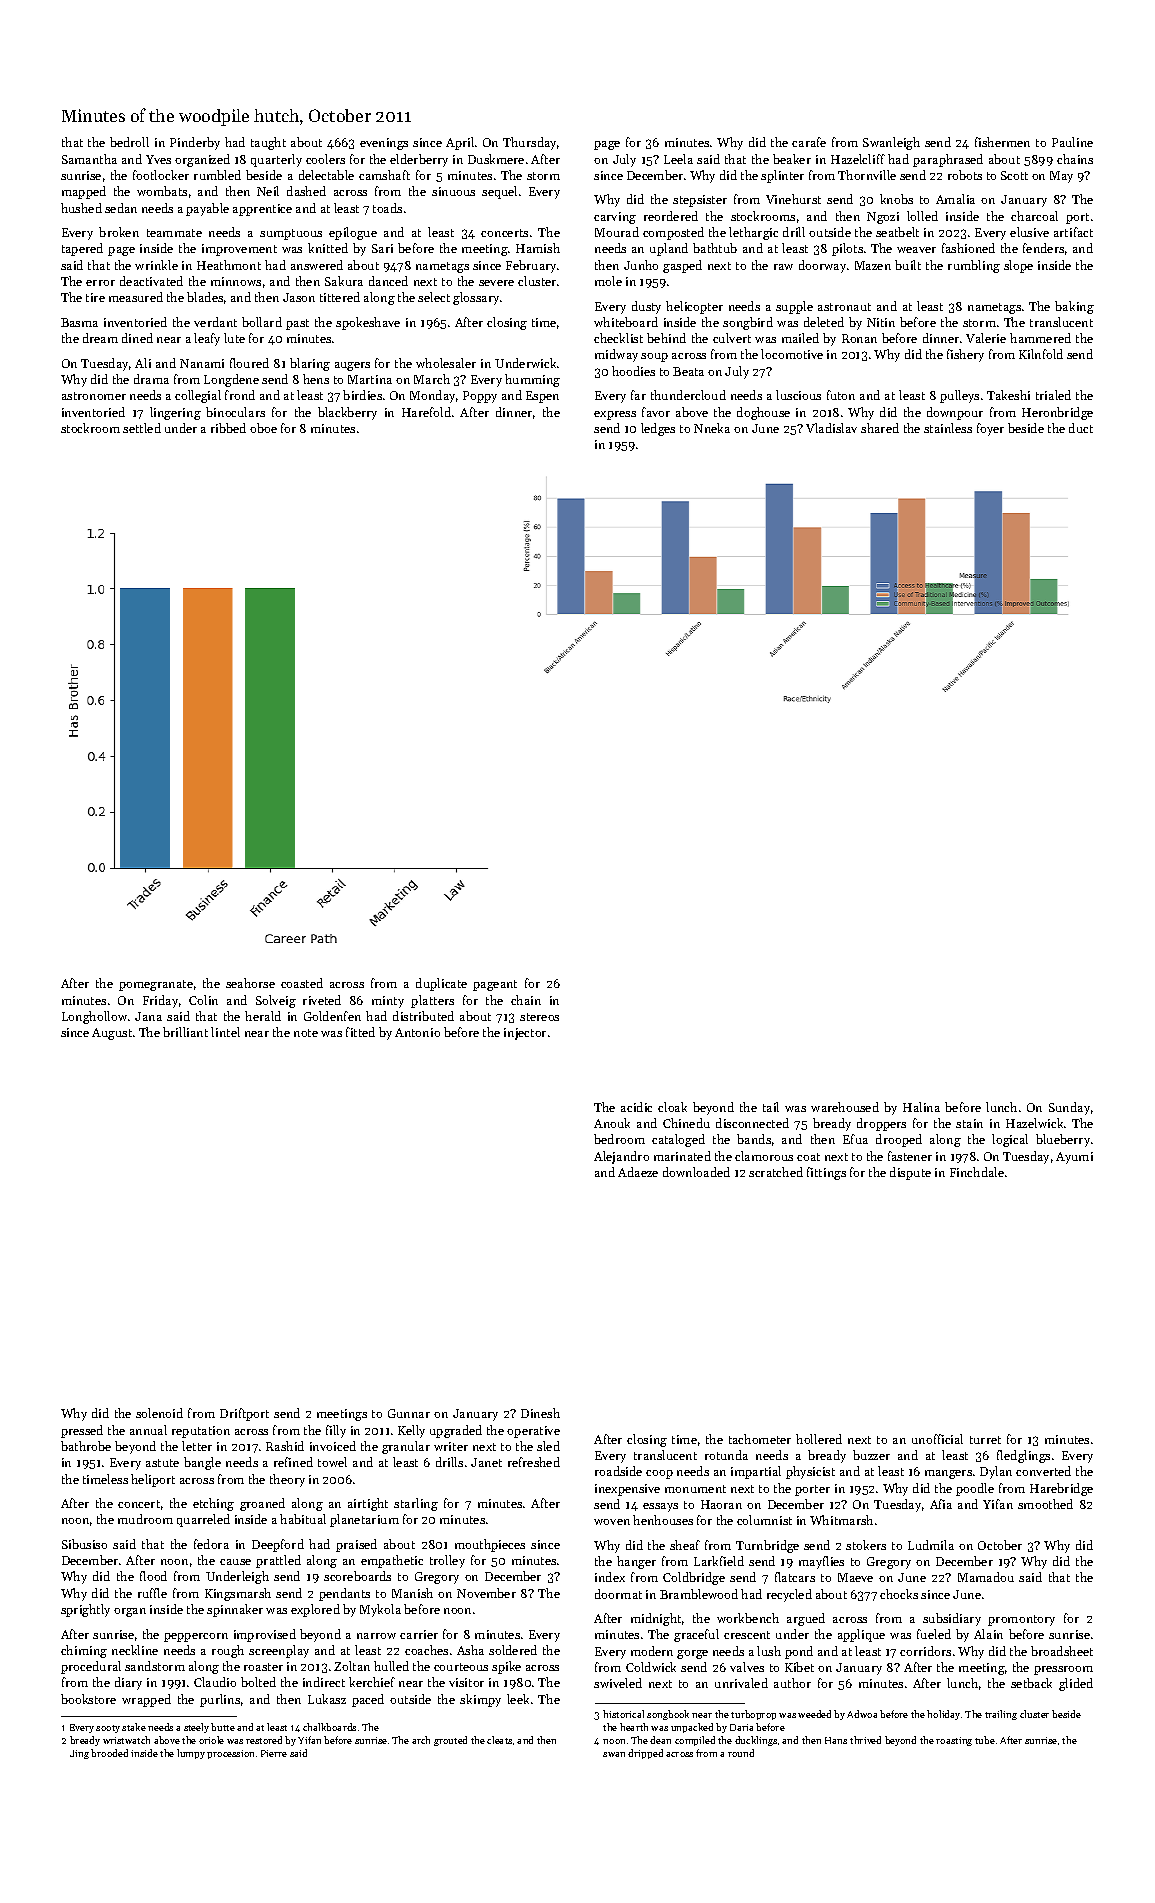 The image size is (1155, 1903). Describe the element at coordinates (538, 248) in the screenshot. I see `Hamish` at that location.
